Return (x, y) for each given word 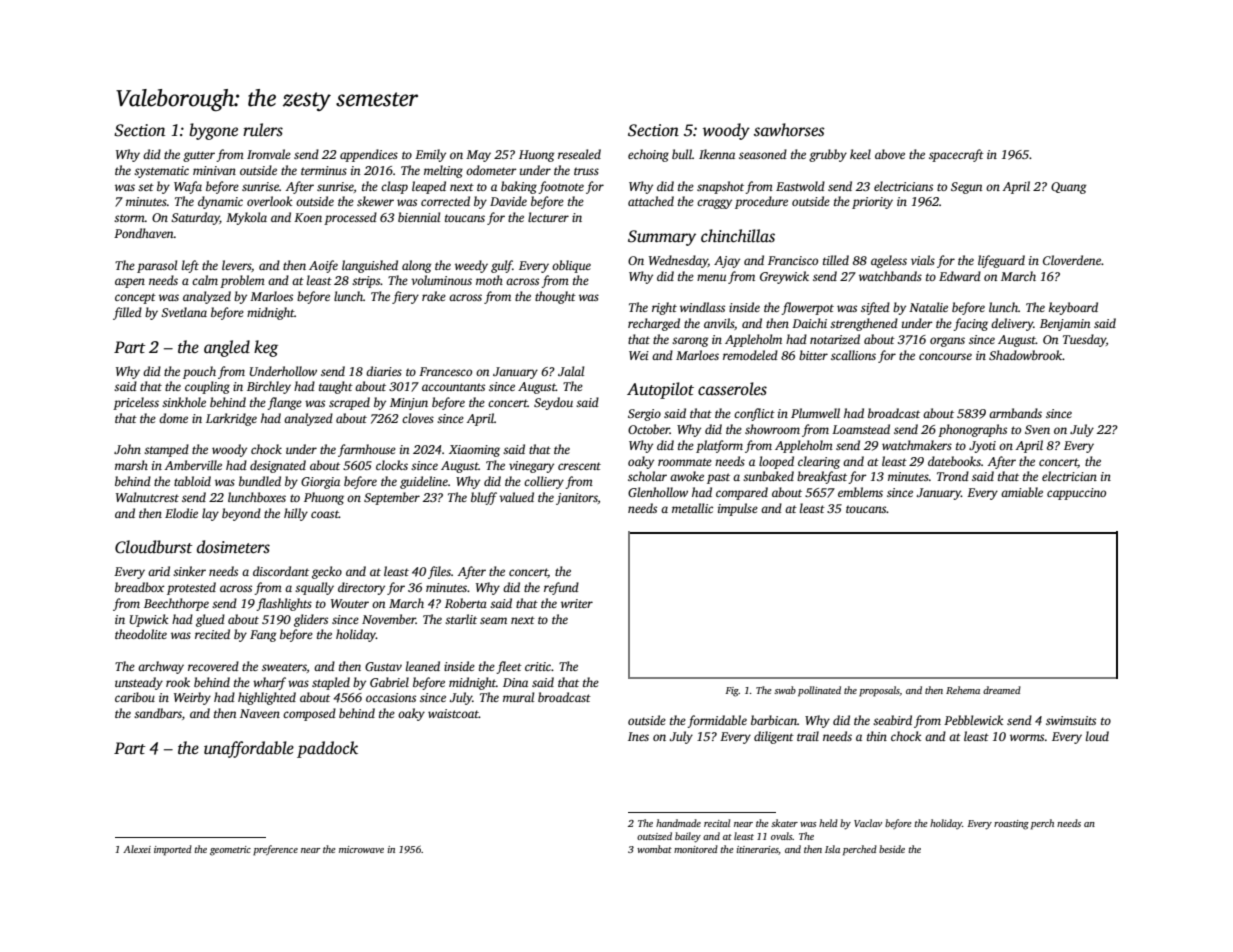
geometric (230, 851)
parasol (157, 266)
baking (519, 187)
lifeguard (1001, 261)
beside (892, 849)
